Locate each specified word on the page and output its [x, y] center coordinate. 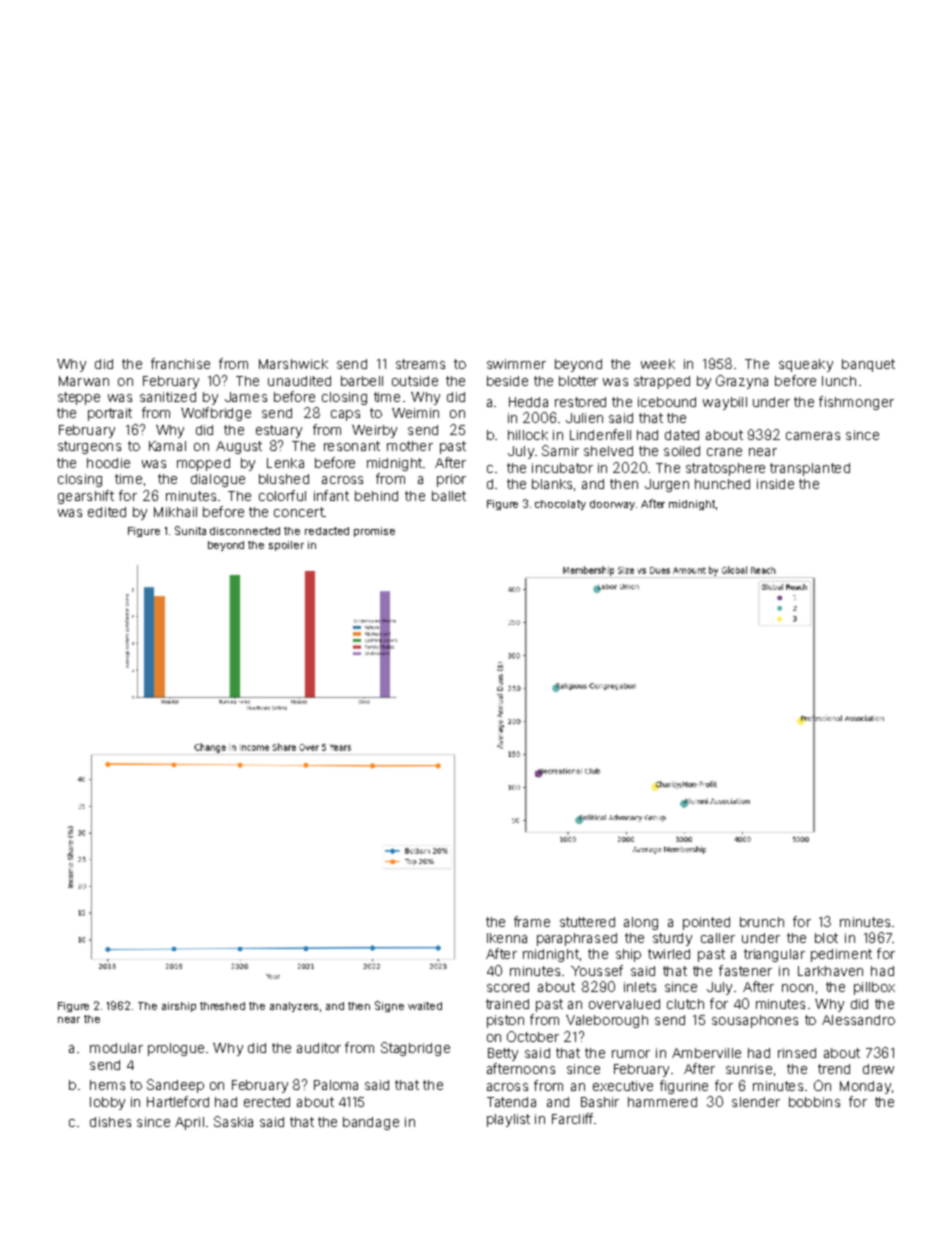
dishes [110, 1122]
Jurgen [667, 485]
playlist [508, 1120]
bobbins [814, 1102]
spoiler [286, 546]
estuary [279, 431]
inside [775, 484]
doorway [612, 505]
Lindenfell [600, 434]
